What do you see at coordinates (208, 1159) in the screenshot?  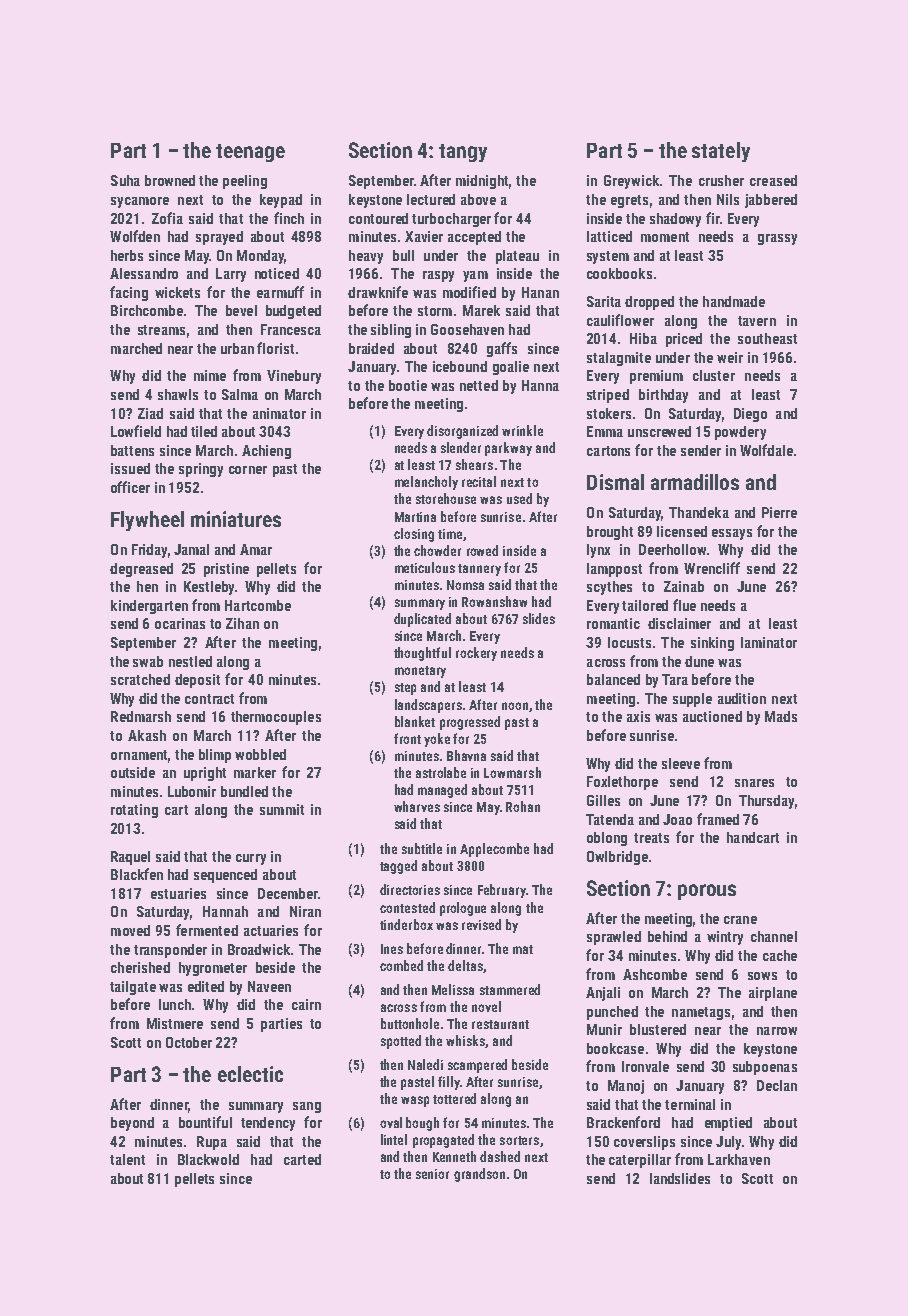 I see `Blackwold` at bounding box center [208, 1159].
